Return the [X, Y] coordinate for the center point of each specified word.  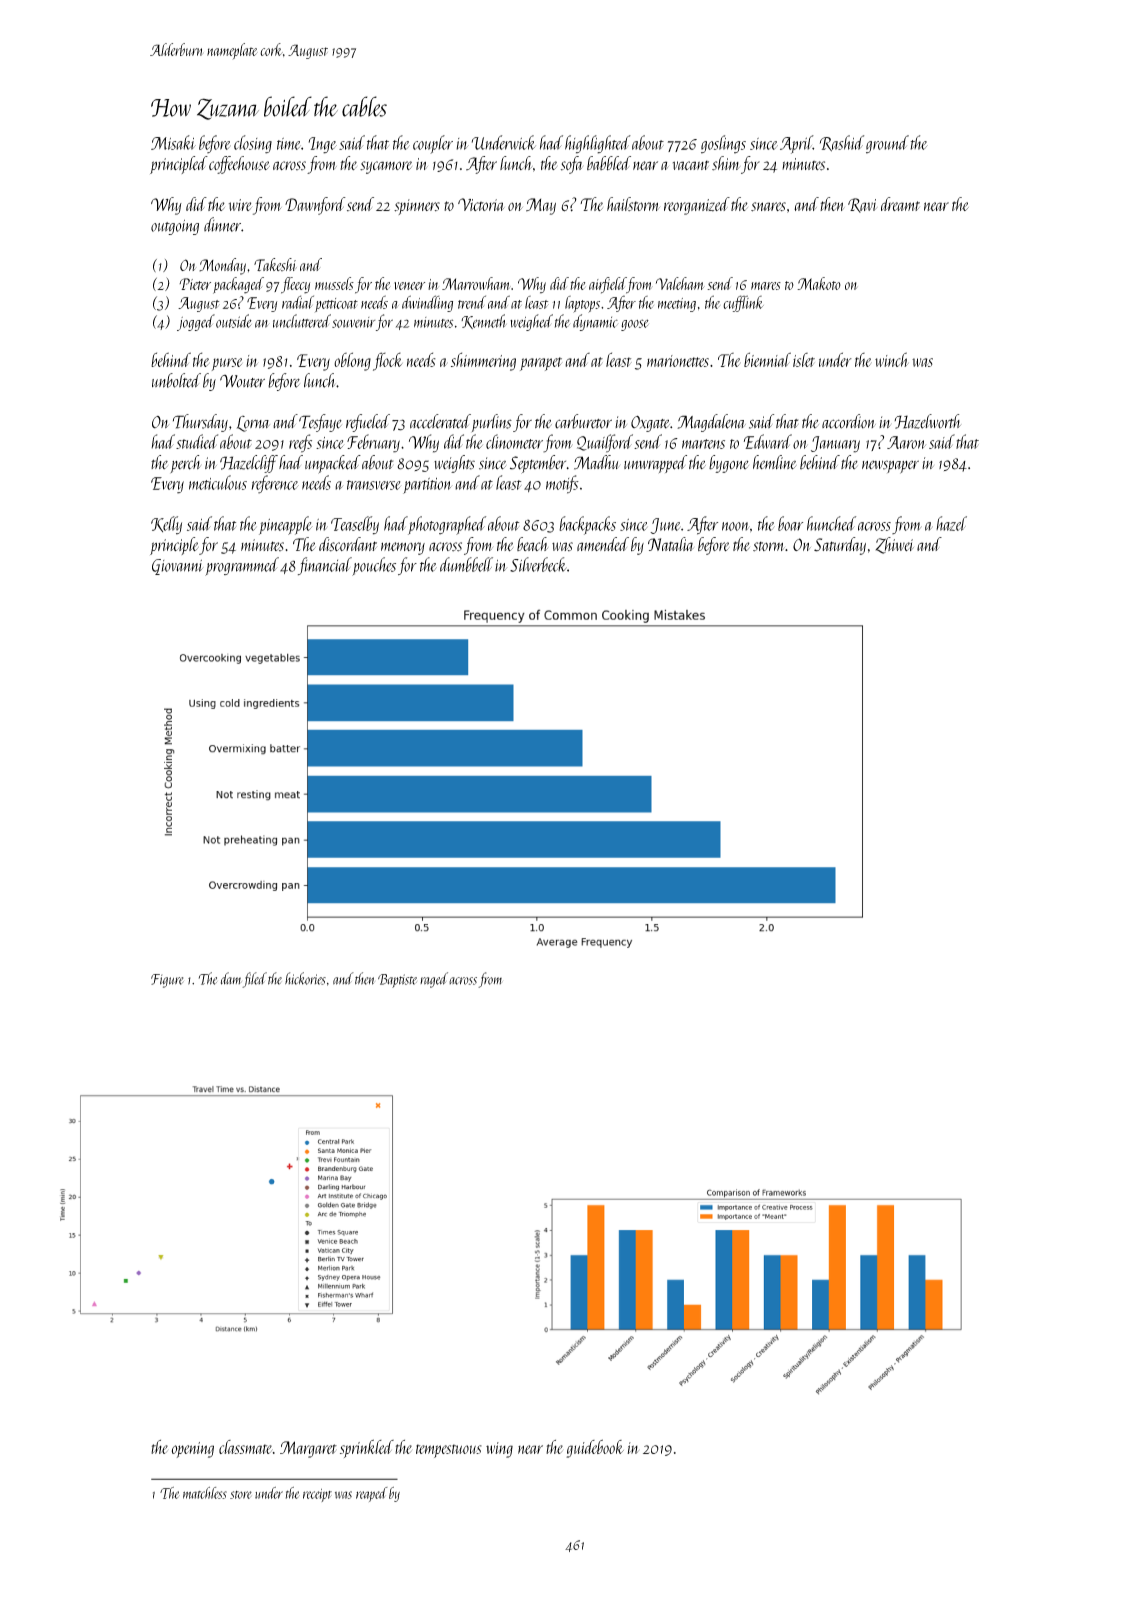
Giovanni [177, 567]
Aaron [906, 442]
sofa [571, 165]
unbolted [176, 380]
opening [193, 1450]
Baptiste [397, 981]
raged [434, 980]
